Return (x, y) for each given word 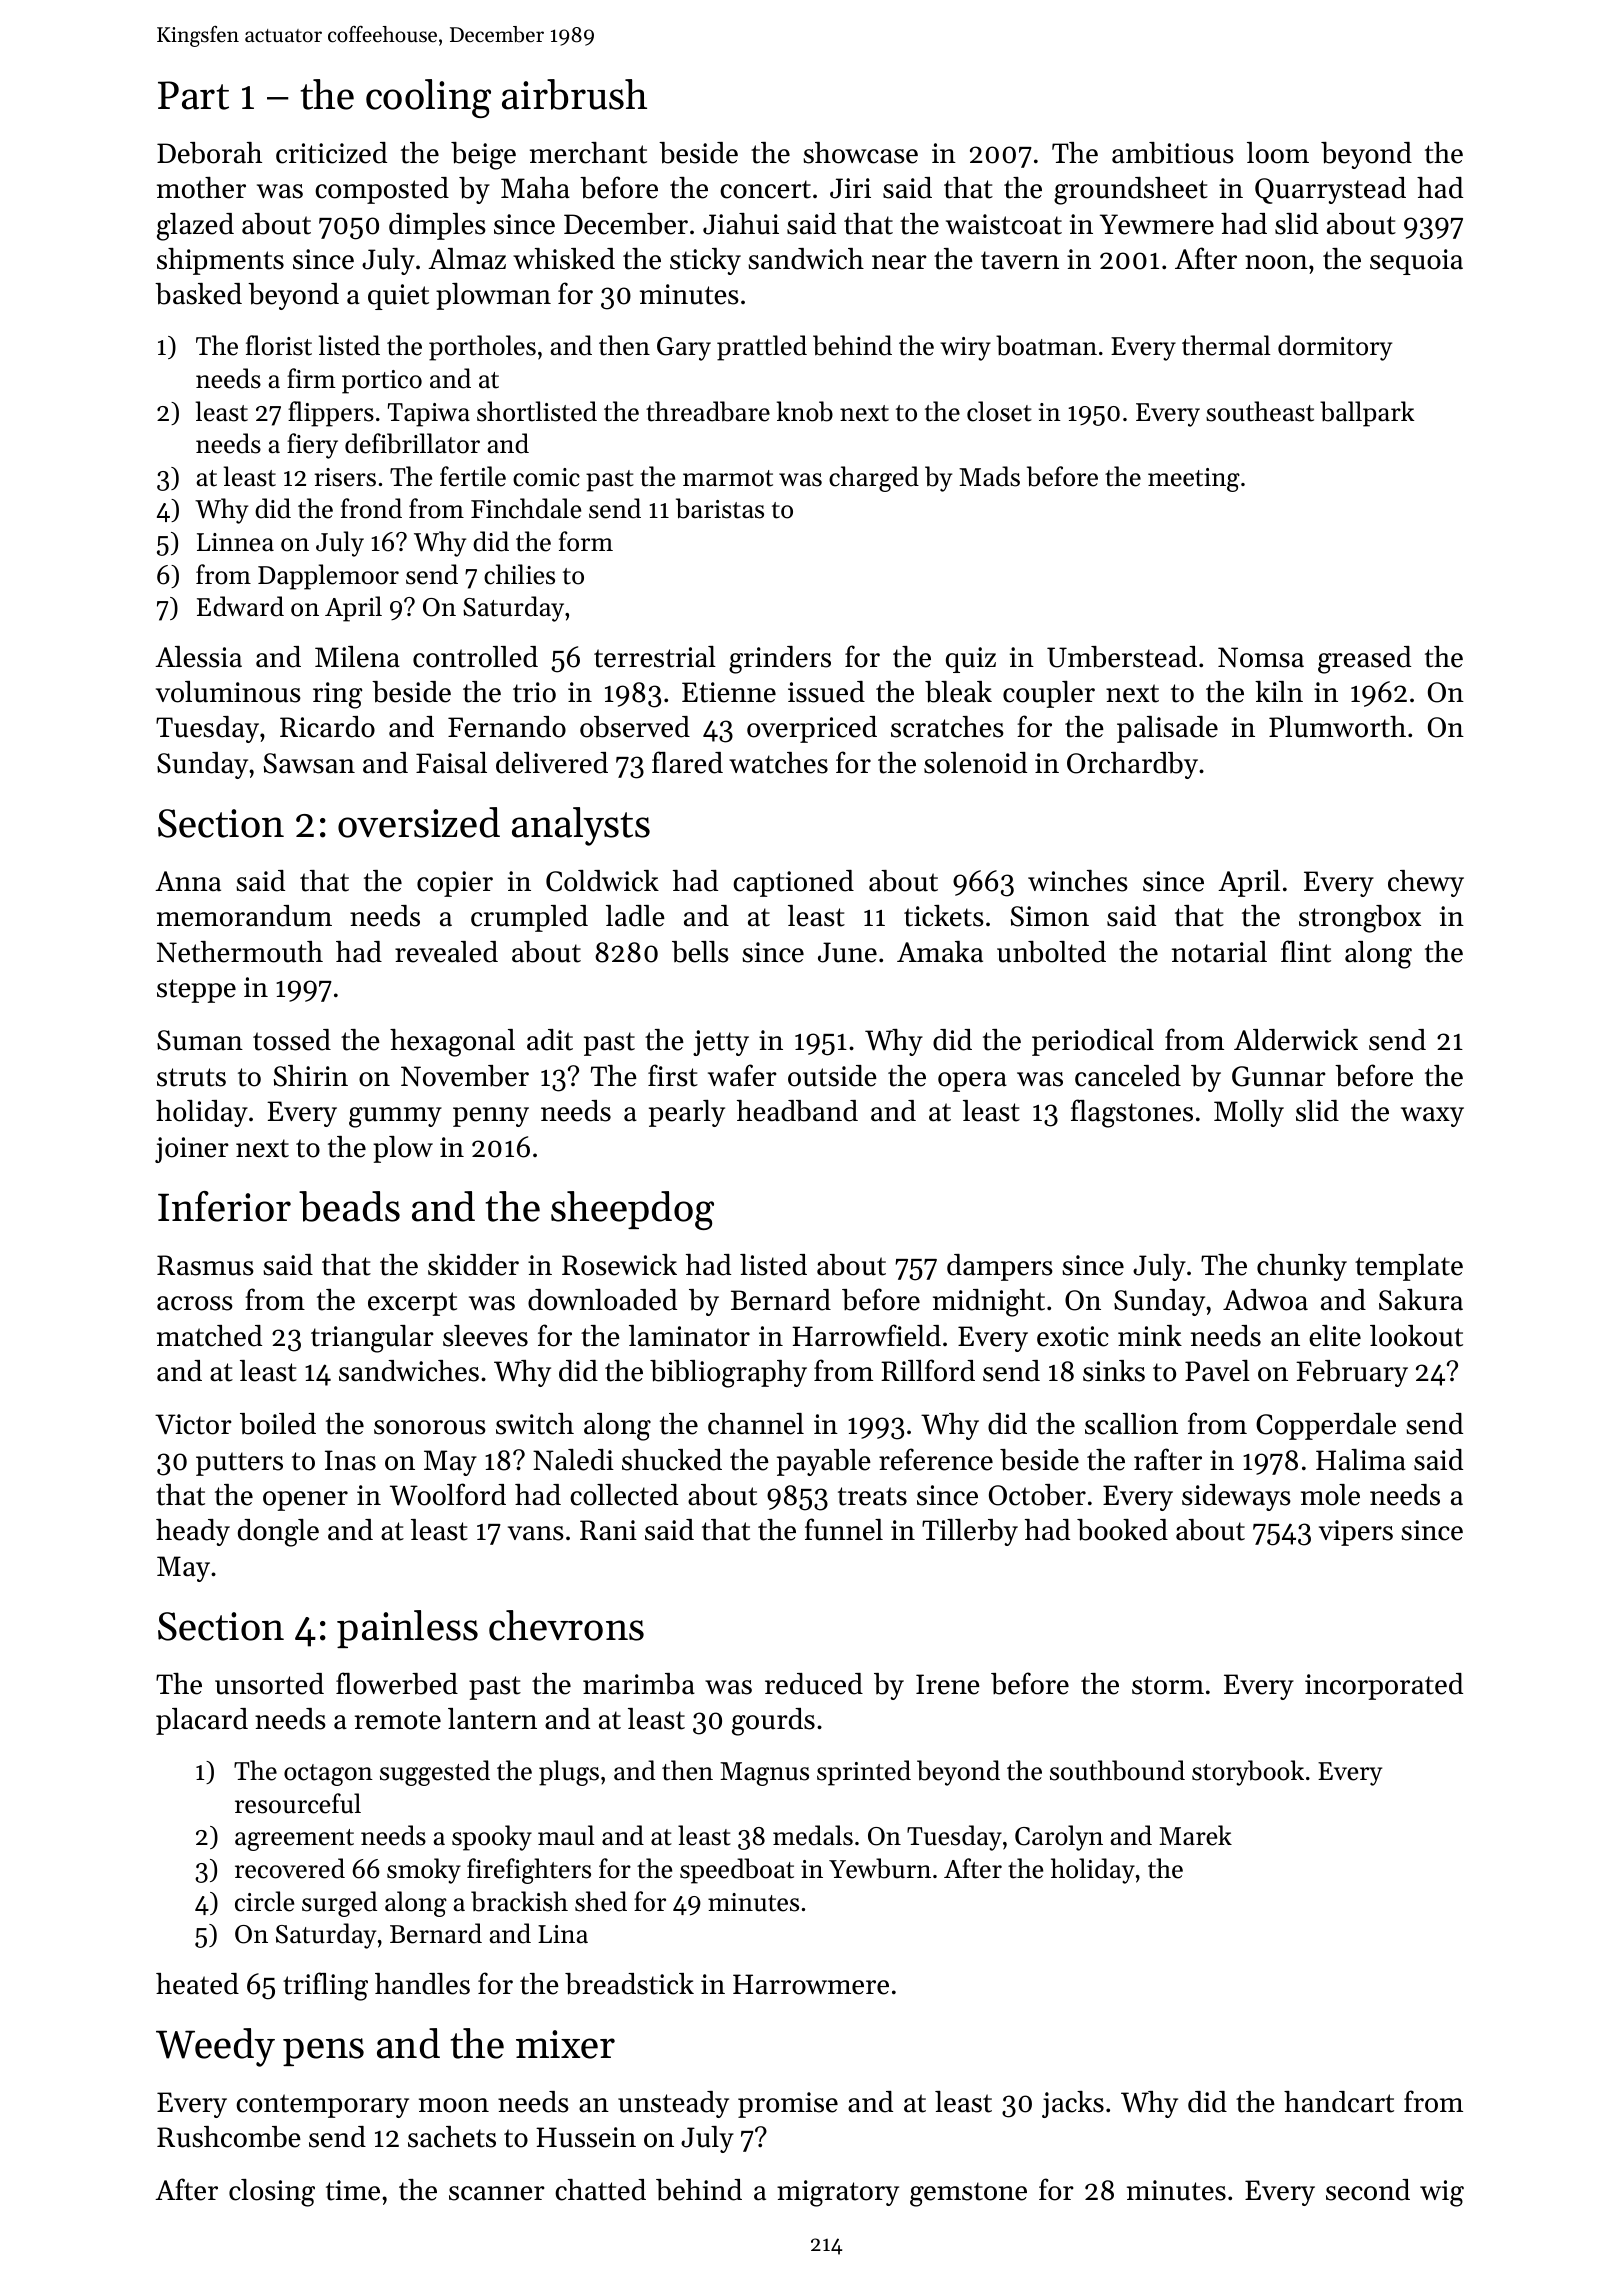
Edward (240, 606)
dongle (278, 1533)
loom (1278, 153)
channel (756, 1424)
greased (1364, 660)
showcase (860, 153)
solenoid (975, 763)
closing (272, 2193)
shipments (220, 261)
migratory (838, 2193)
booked (1122, 1530)
